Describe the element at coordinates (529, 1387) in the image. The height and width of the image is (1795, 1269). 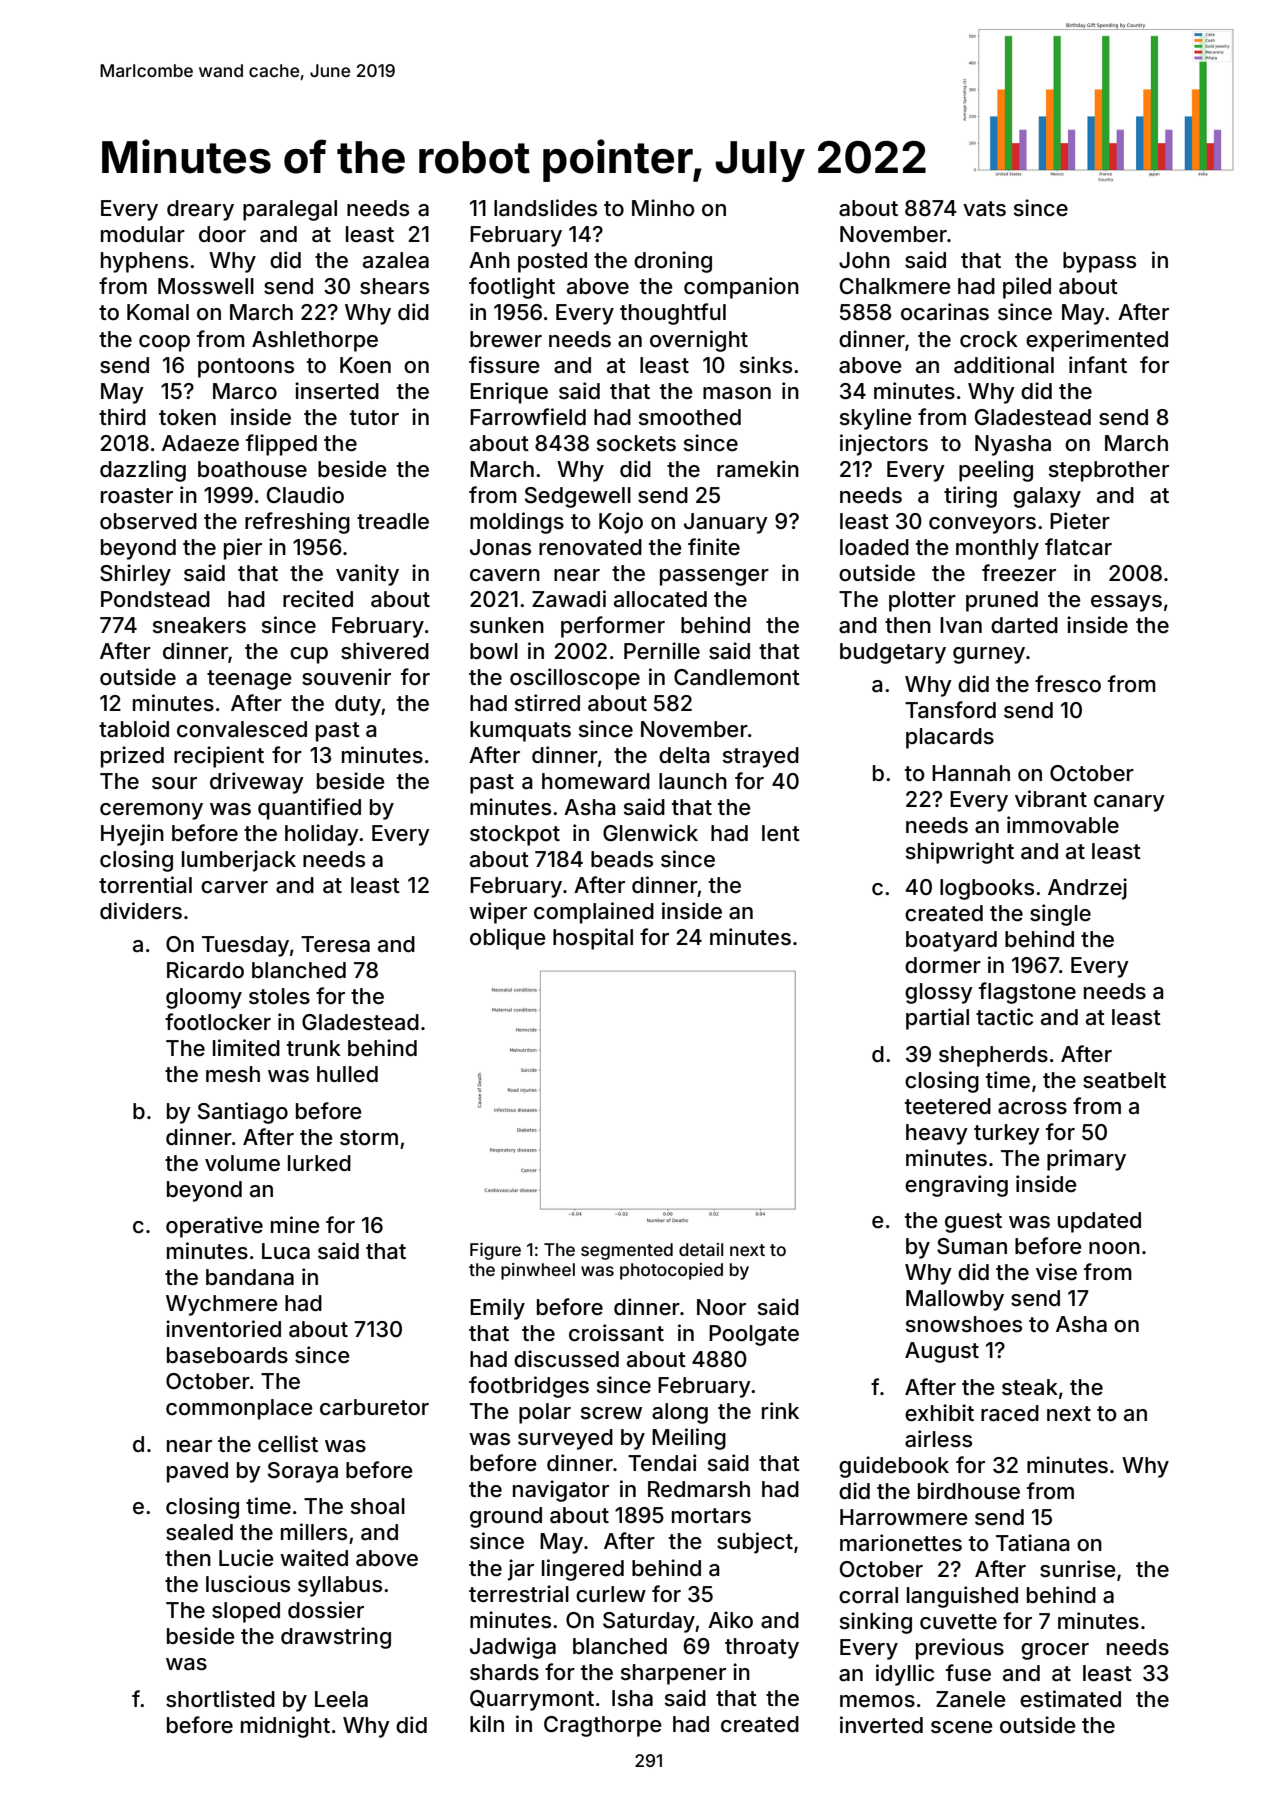
I see `footbridges` at that location.
